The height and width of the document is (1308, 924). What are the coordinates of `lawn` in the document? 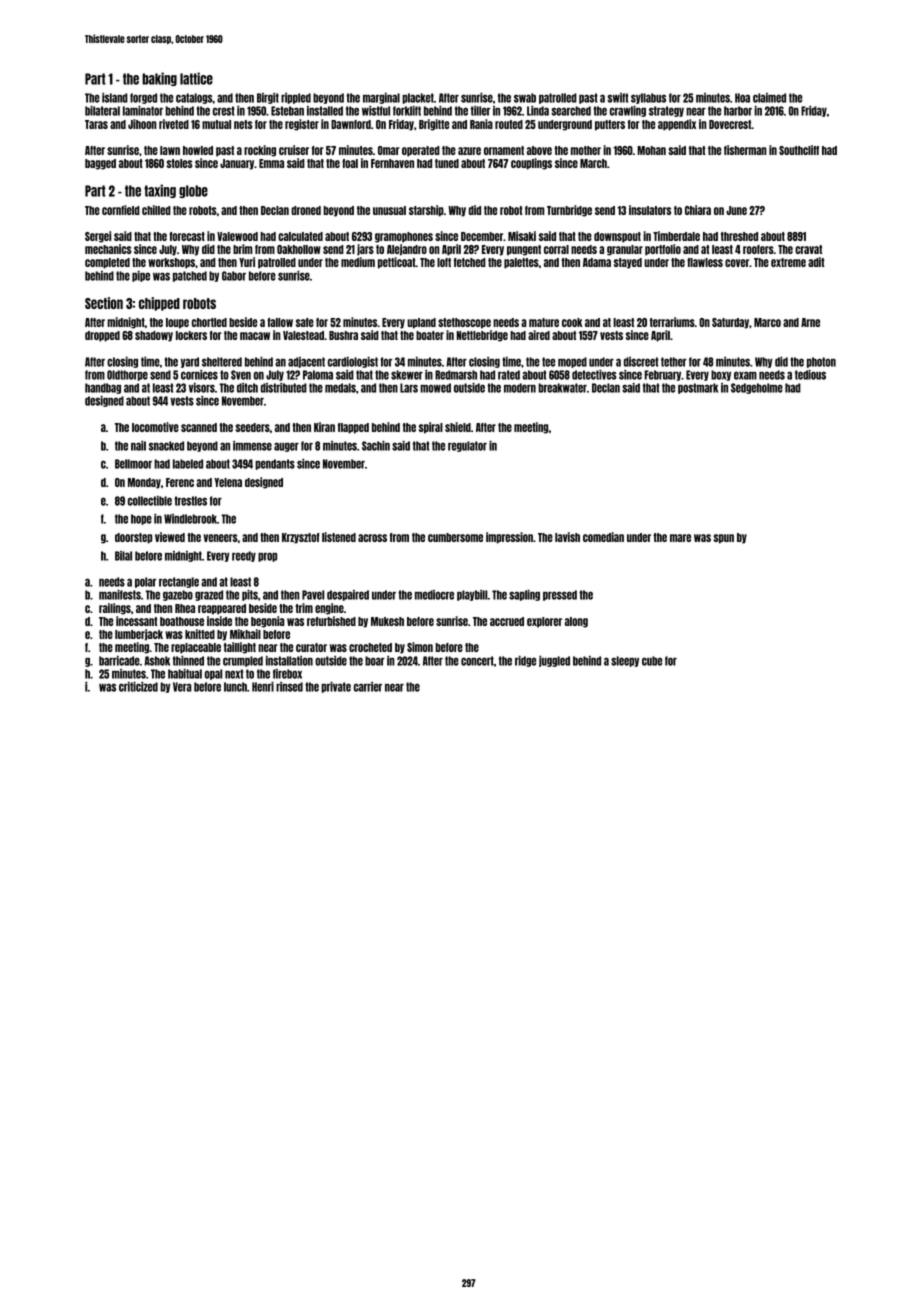 It's located at (170, 150).
